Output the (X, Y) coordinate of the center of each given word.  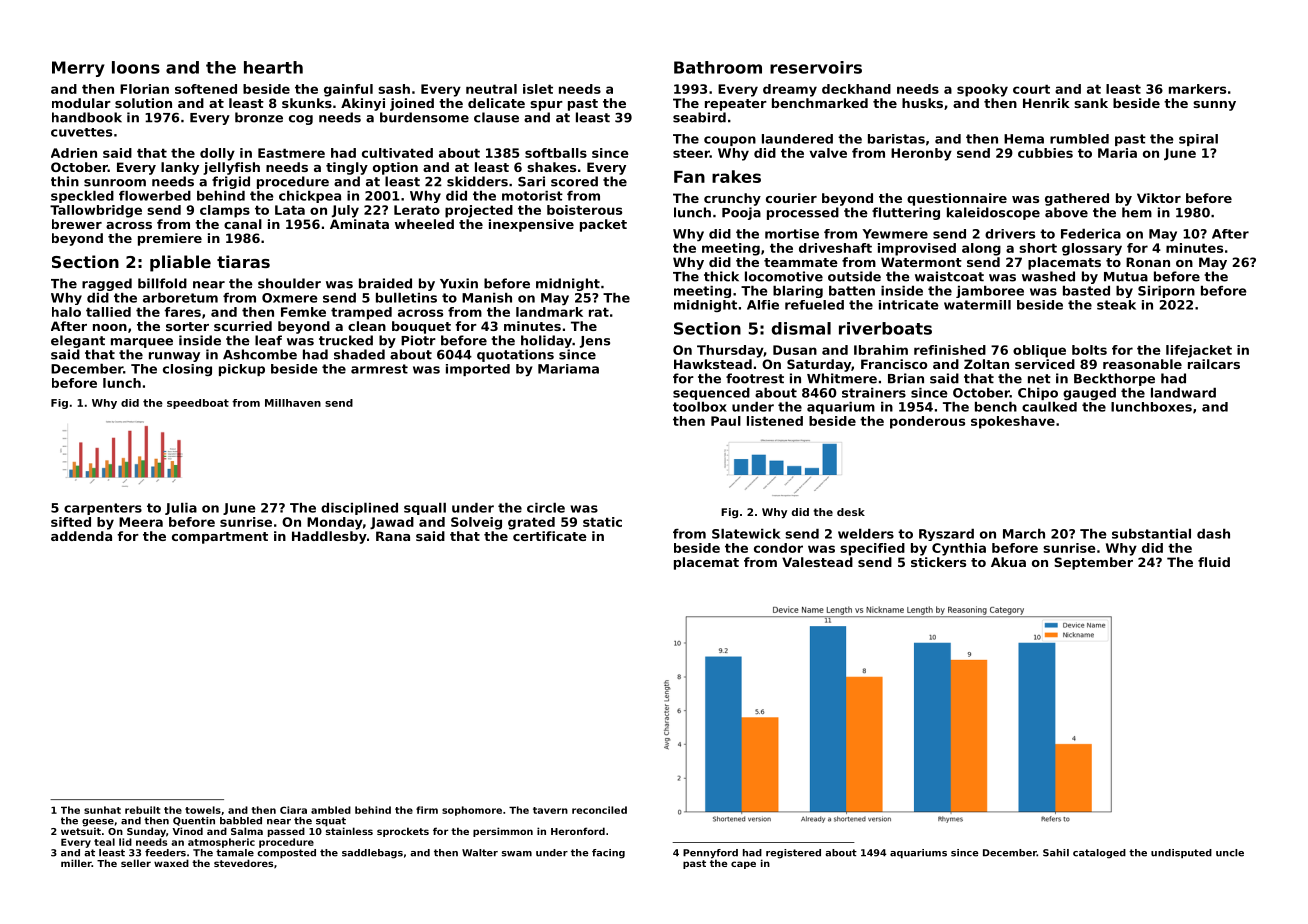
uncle (1230, 853)
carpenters (103, 509)
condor (778, 548)
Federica (1091, 234)
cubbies (1045, 153)
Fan (689, 177)
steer (691, 153)
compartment (220, 538)
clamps (225, 211)
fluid (1214, 562)
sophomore (472, 811)
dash (1213, 534)
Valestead (817, 562)
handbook (87, 117)
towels (203, 810)
